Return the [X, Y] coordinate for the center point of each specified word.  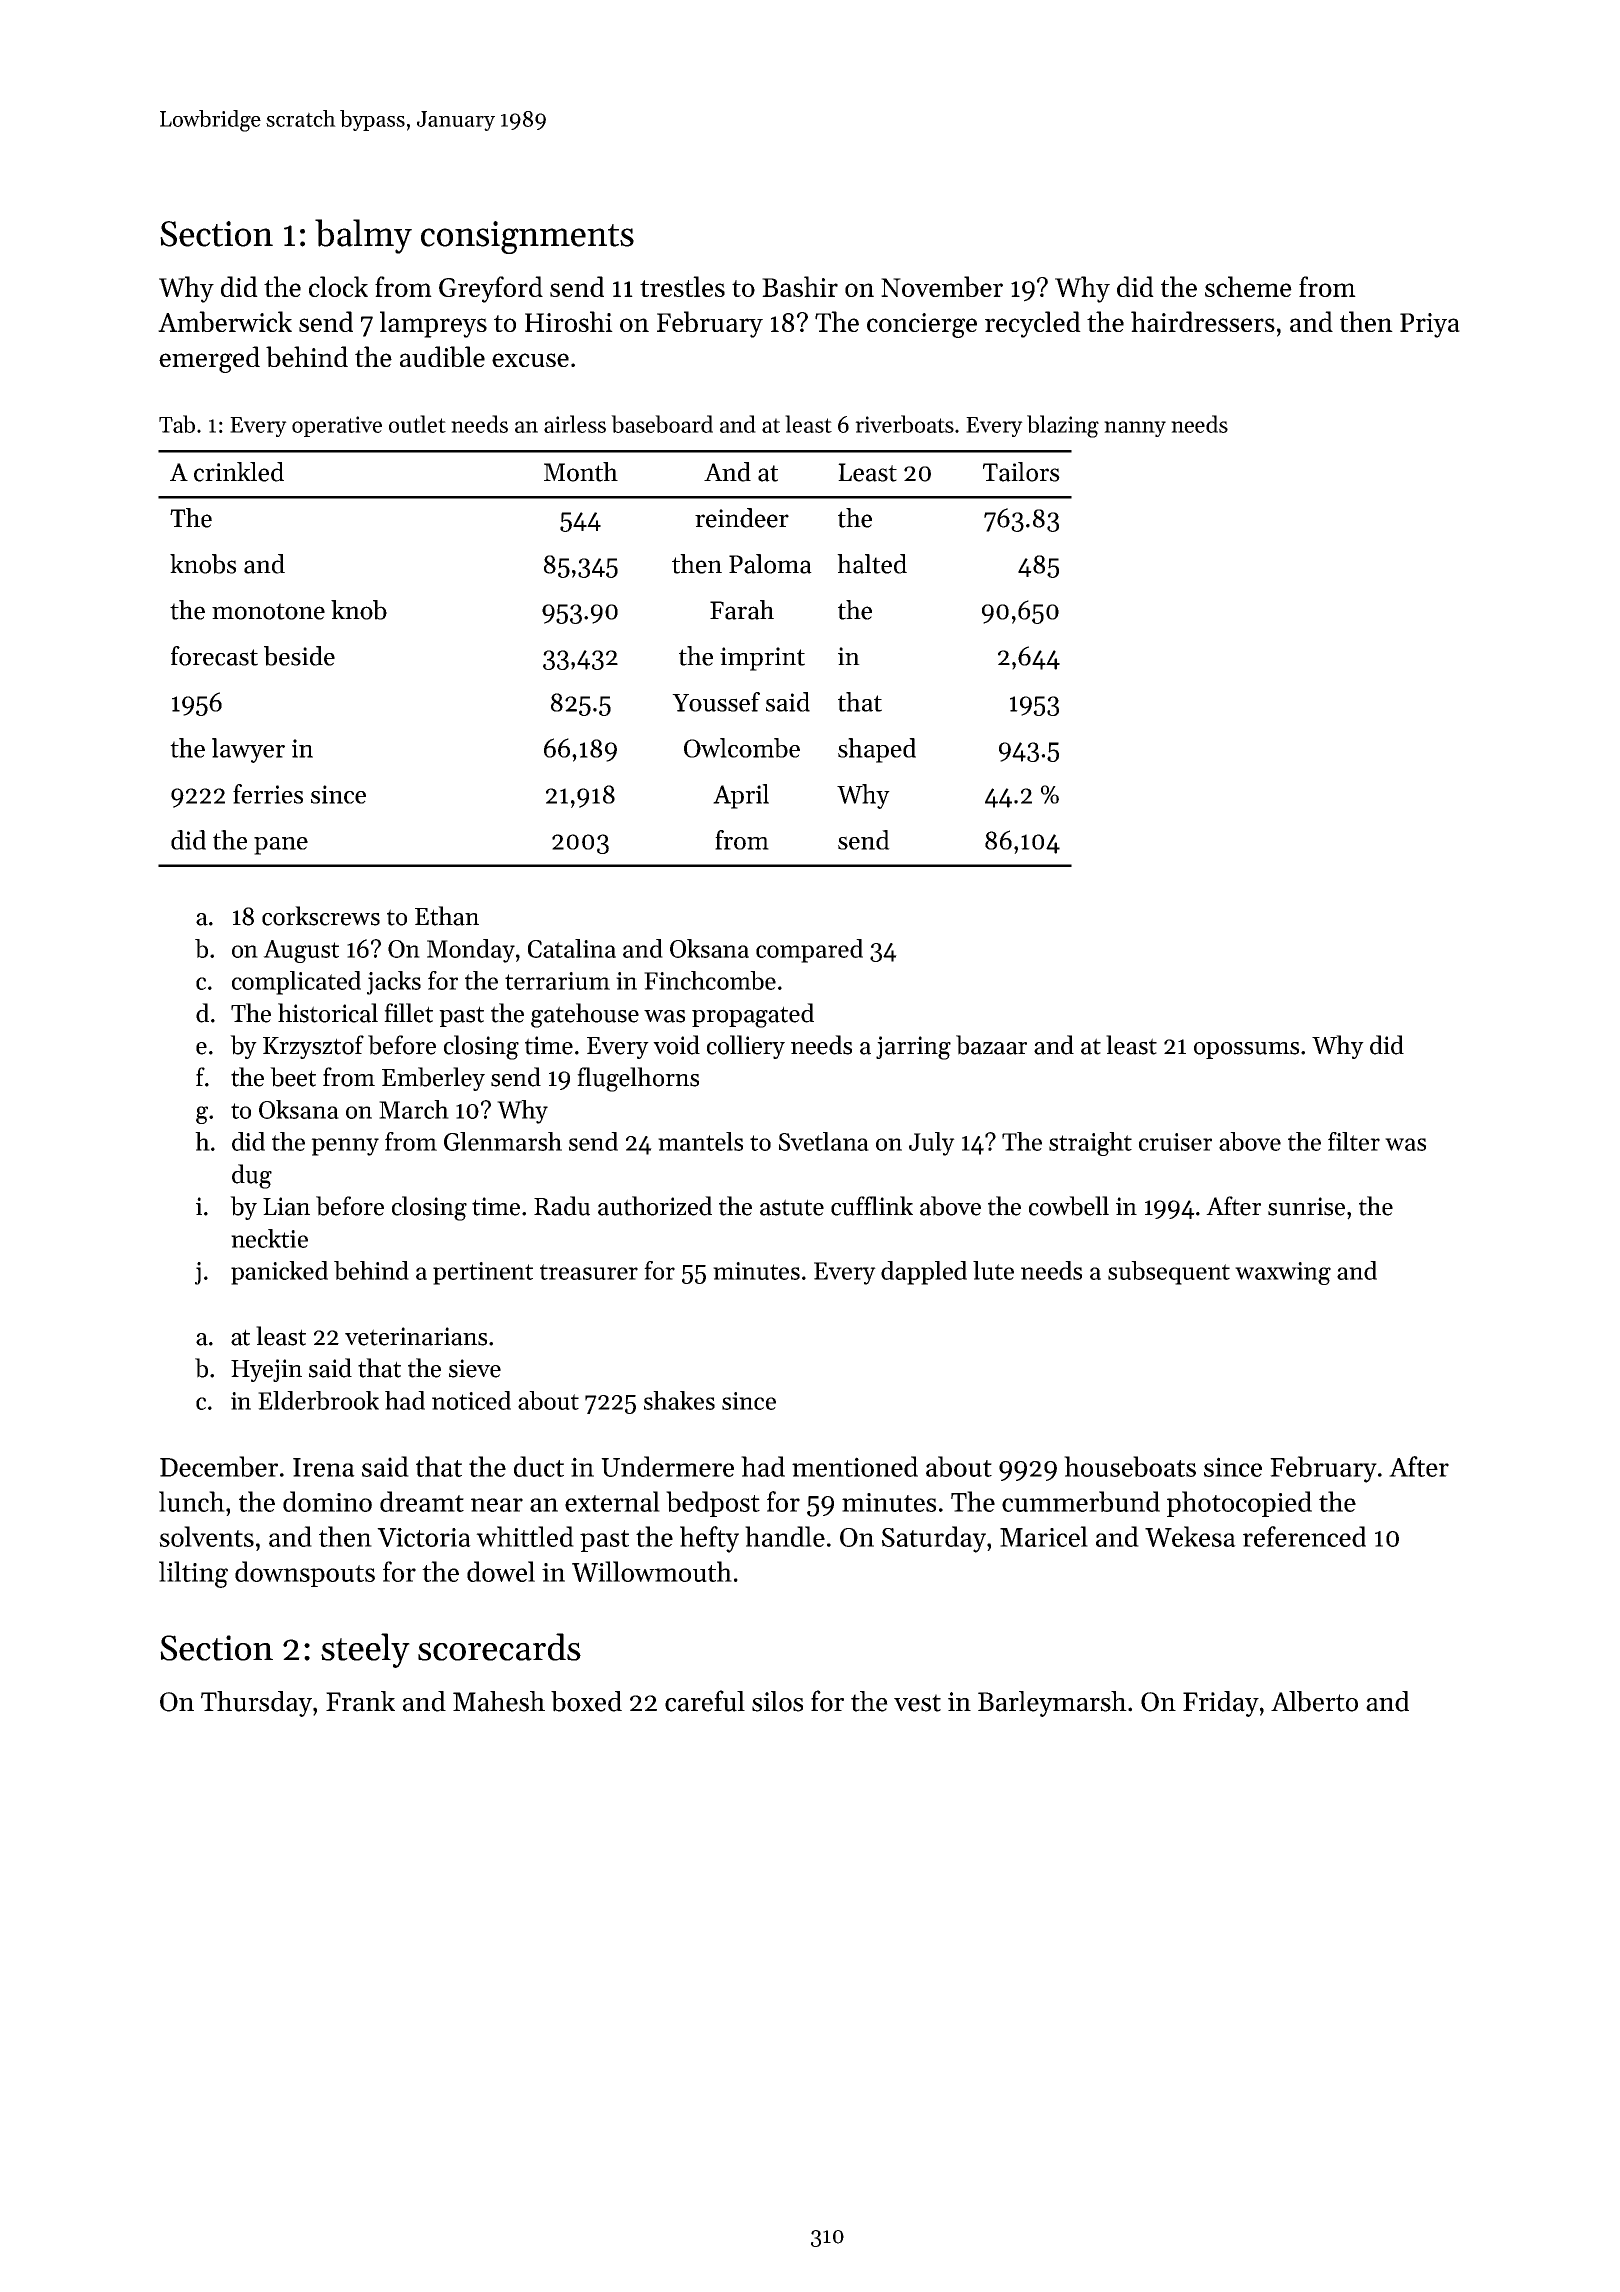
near [497, 1505]
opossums [1246, 1050]
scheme [1248, 286]
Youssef [716, 702]
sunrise [1306, 1206]
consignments [527, 237]
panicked [279, 1273]
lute [993, 1270]
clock [338, 286]
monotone [268, 611]
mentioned [855, 1466]
